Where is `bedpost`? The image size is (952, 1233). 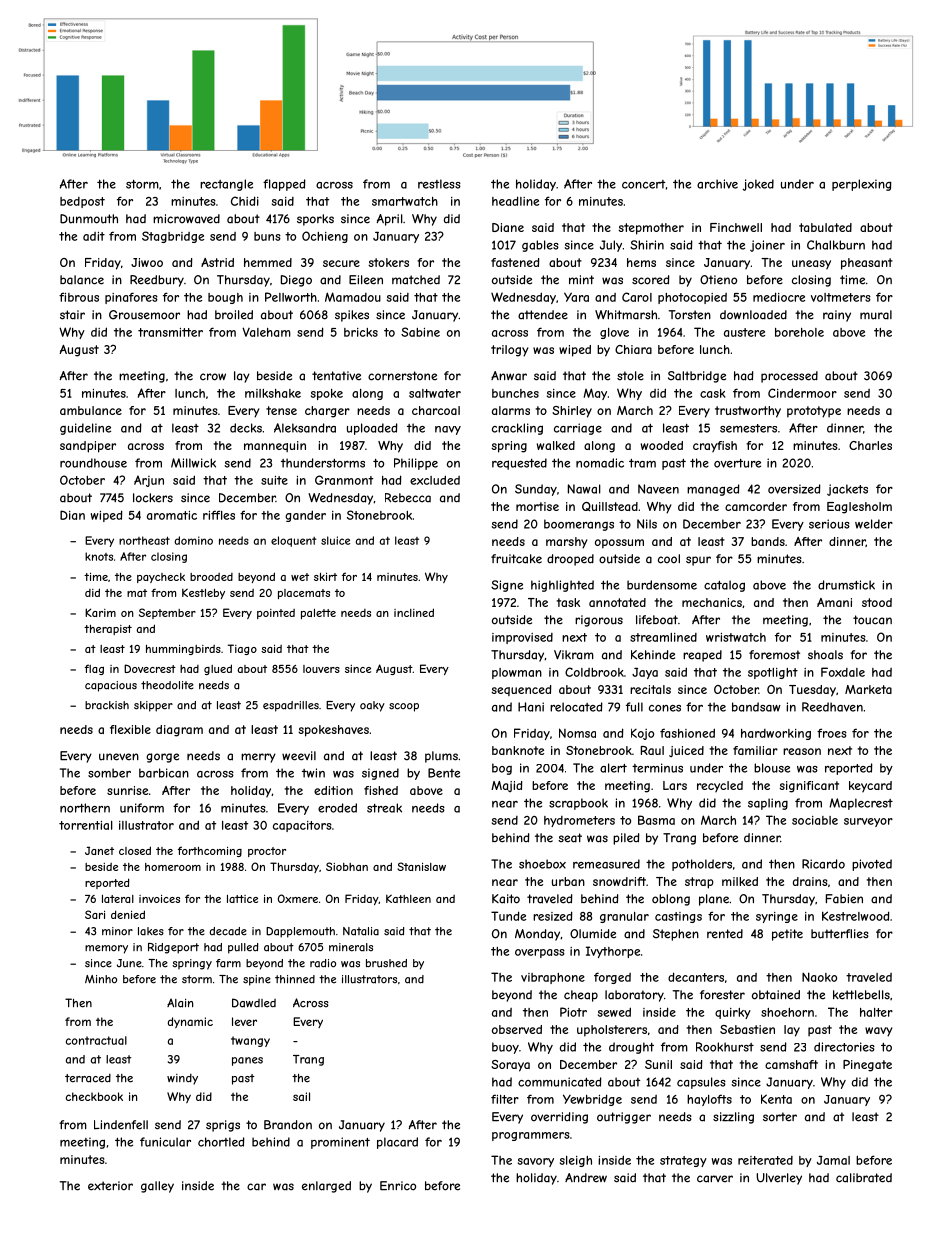
bedpost is located at coordinates (82, 202).
